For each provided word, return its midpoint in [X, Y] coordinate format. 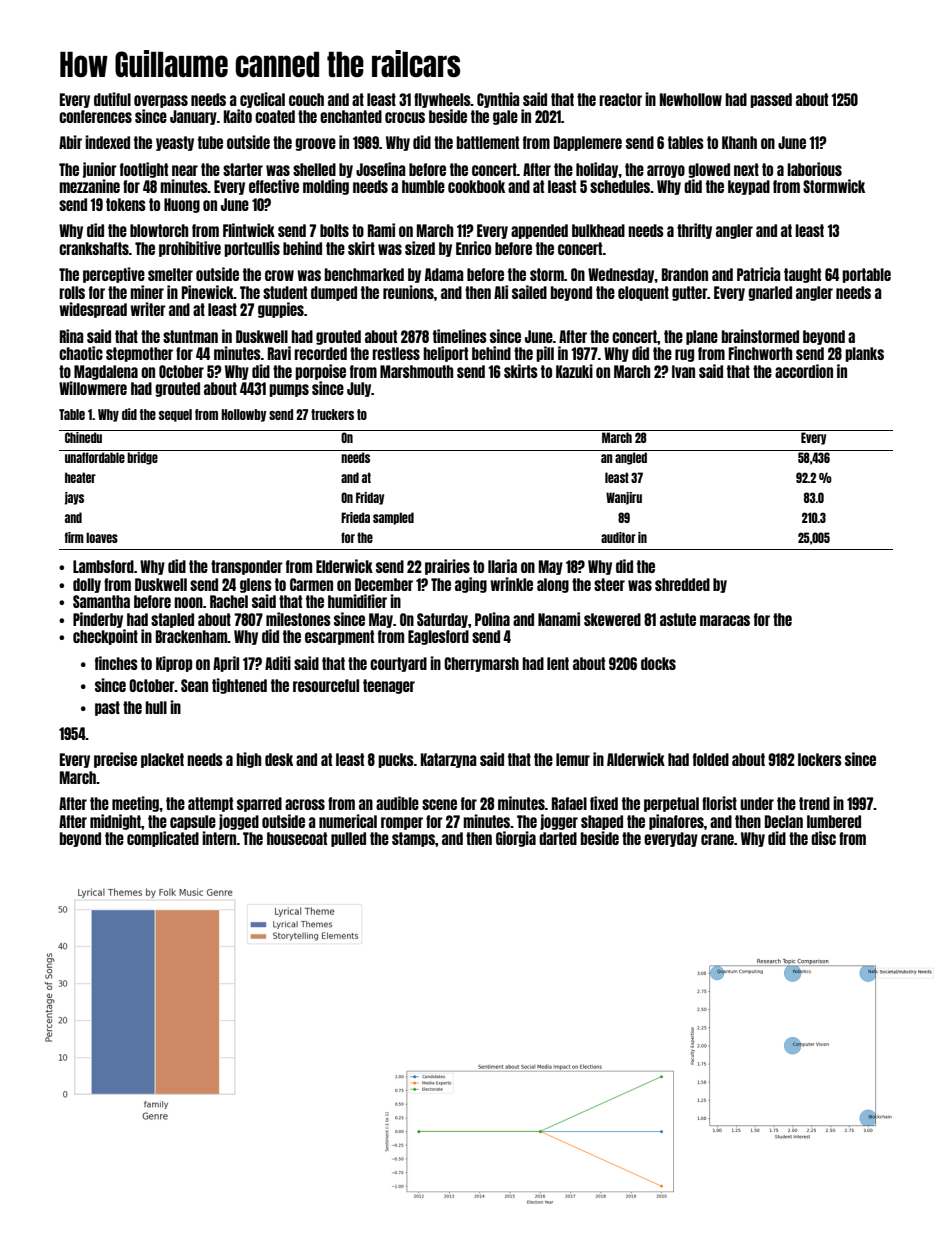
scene [439, 804]
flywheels [442, 100]
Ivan [683, 371]
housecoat [297, 838]
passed [771, 100]
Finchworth [760, 353]
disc [823, 838]
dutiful [112, 99]
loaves [102, 537]
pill [545, 354]
